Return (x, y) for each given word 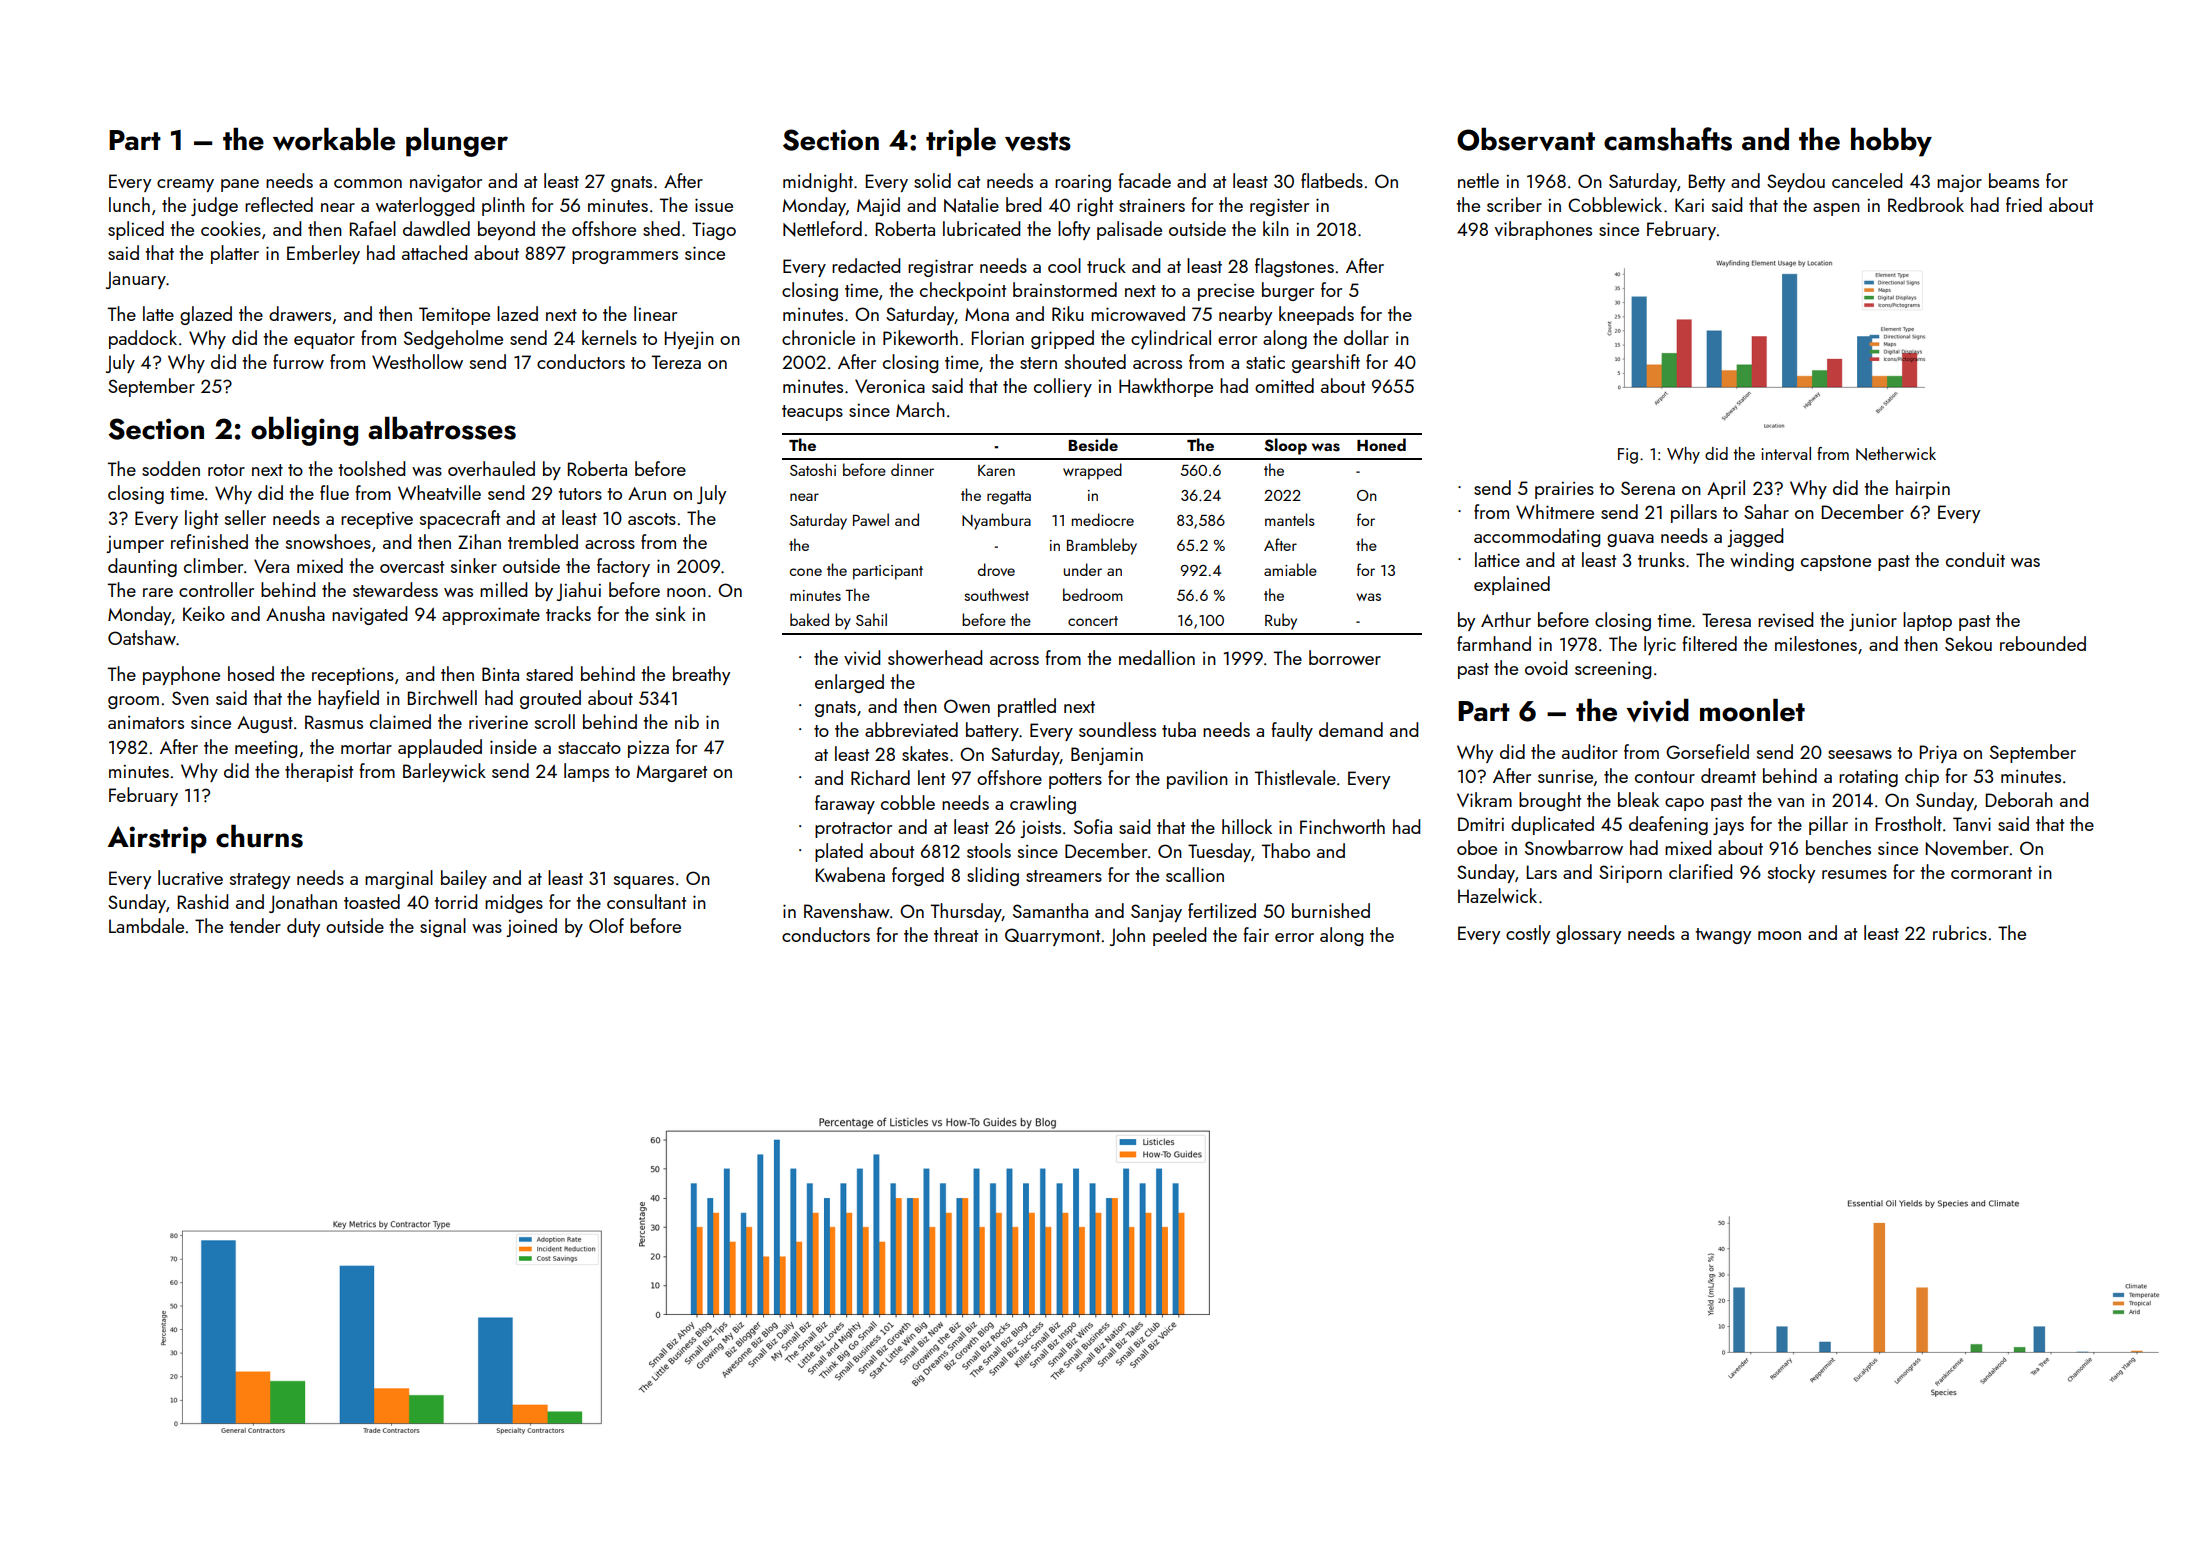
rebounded (2043, 643)
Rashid (203, 901)
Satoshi (813, 469)
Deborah (2019, 799)
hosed (251, 673)
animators (146, 722)
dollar (1366, 337)
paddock (143, 339)
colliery (1063, 387)
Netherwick (1896, 454)
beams (2014, 180)
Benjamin (1107, 756)
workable (334, 139)
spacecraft (460, 519)
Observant (1526, 139)
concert (1093, 621)
